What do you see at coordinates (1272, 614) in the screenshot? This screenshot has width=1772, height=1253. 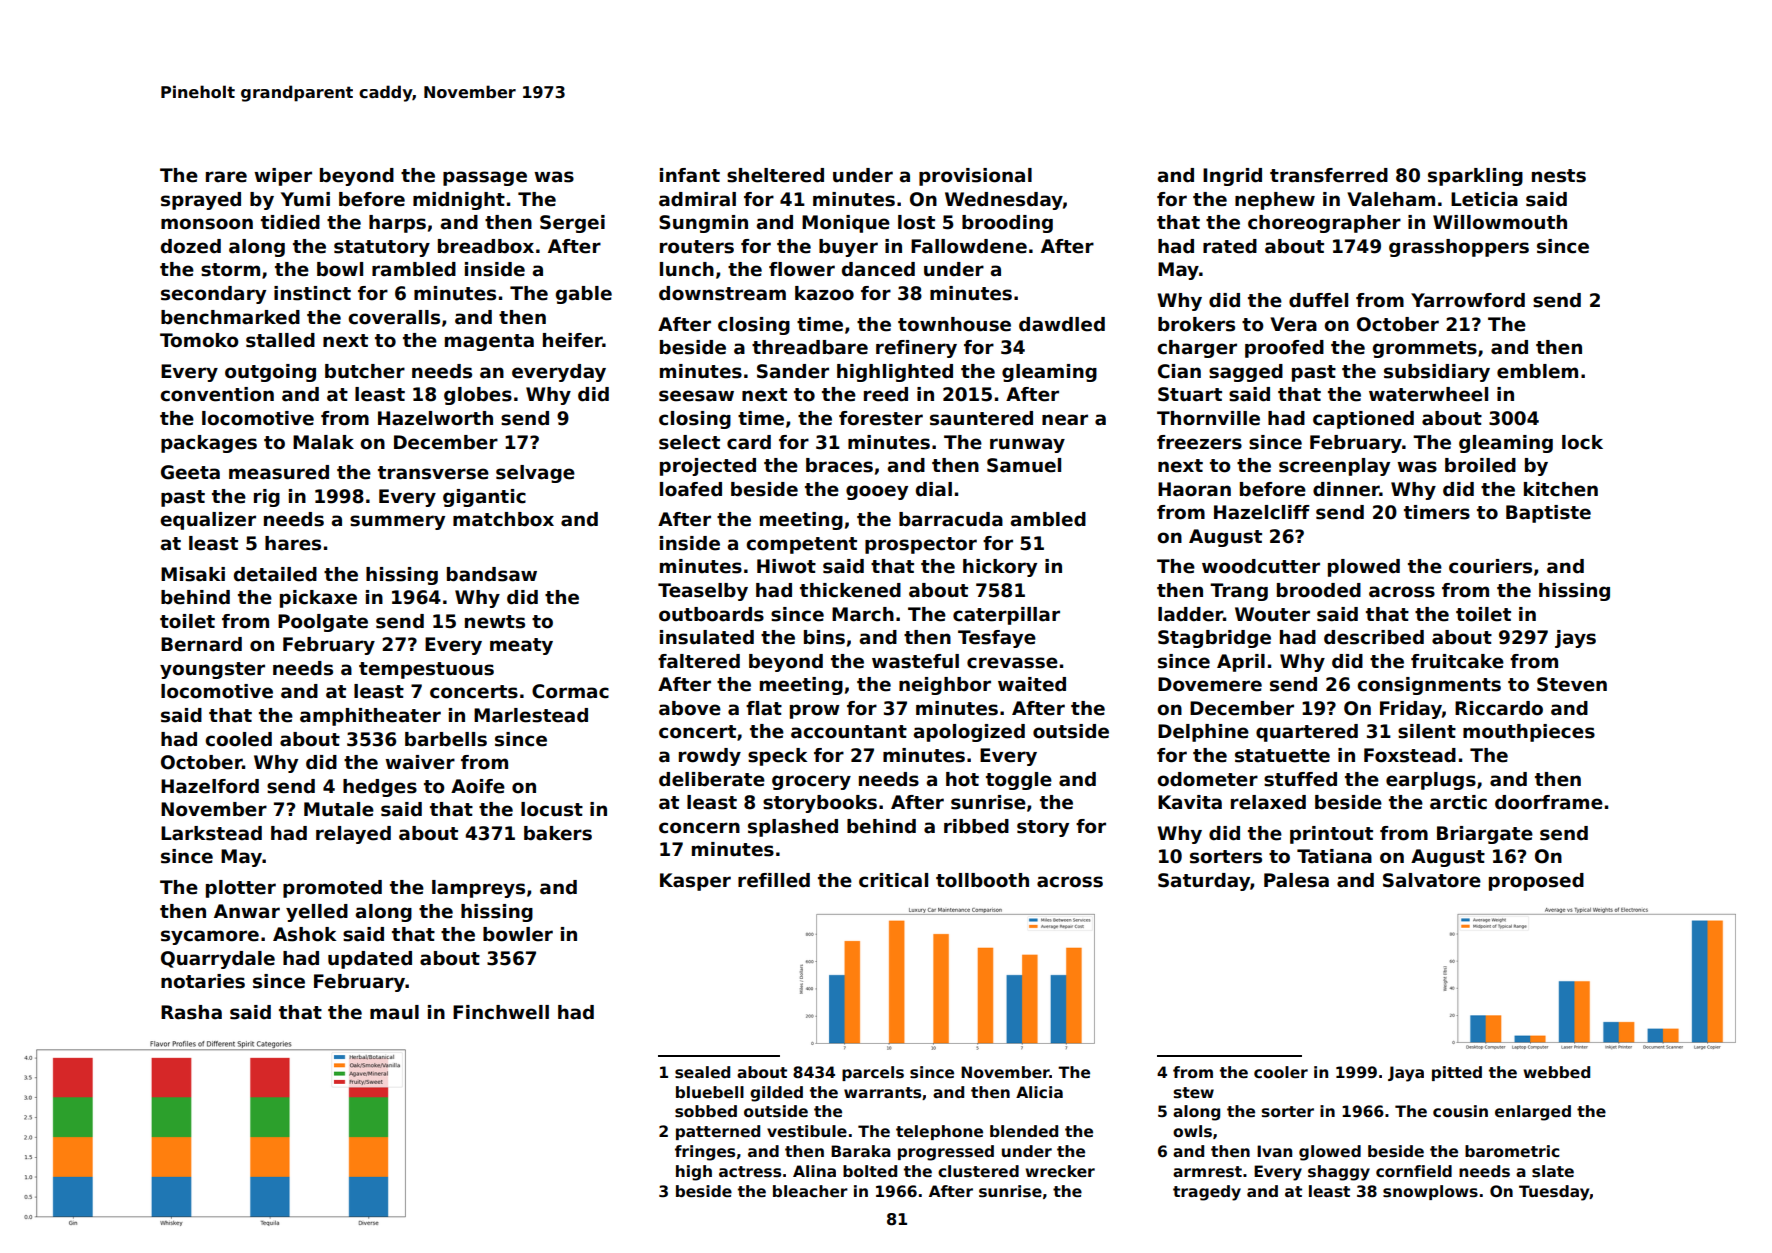 I see `Wouter` at bounding box center [1272, 614].
